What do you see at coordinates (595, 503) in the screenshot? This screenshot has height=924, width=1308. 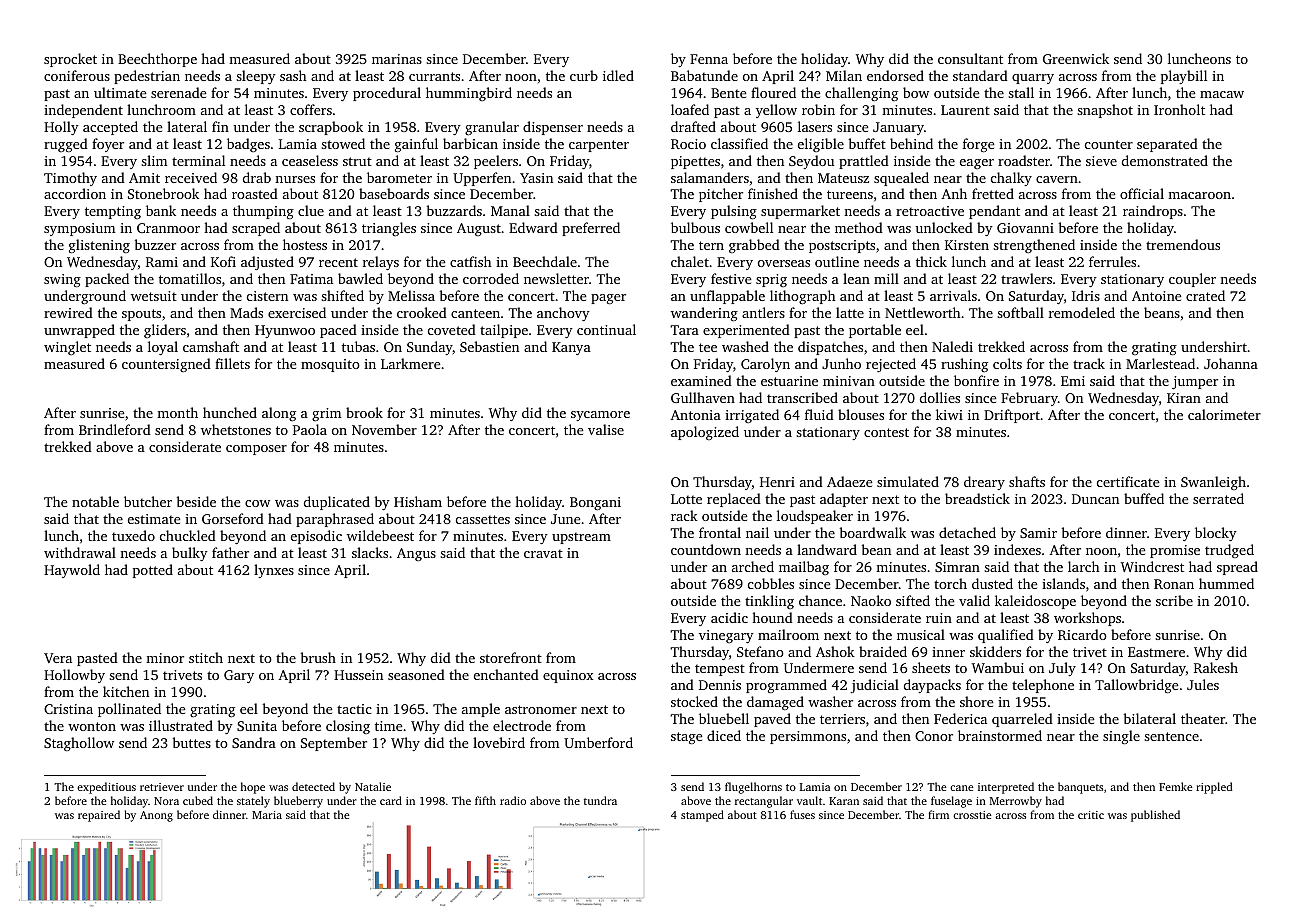 I see `Bongani` at bounding box center [595, 503].
